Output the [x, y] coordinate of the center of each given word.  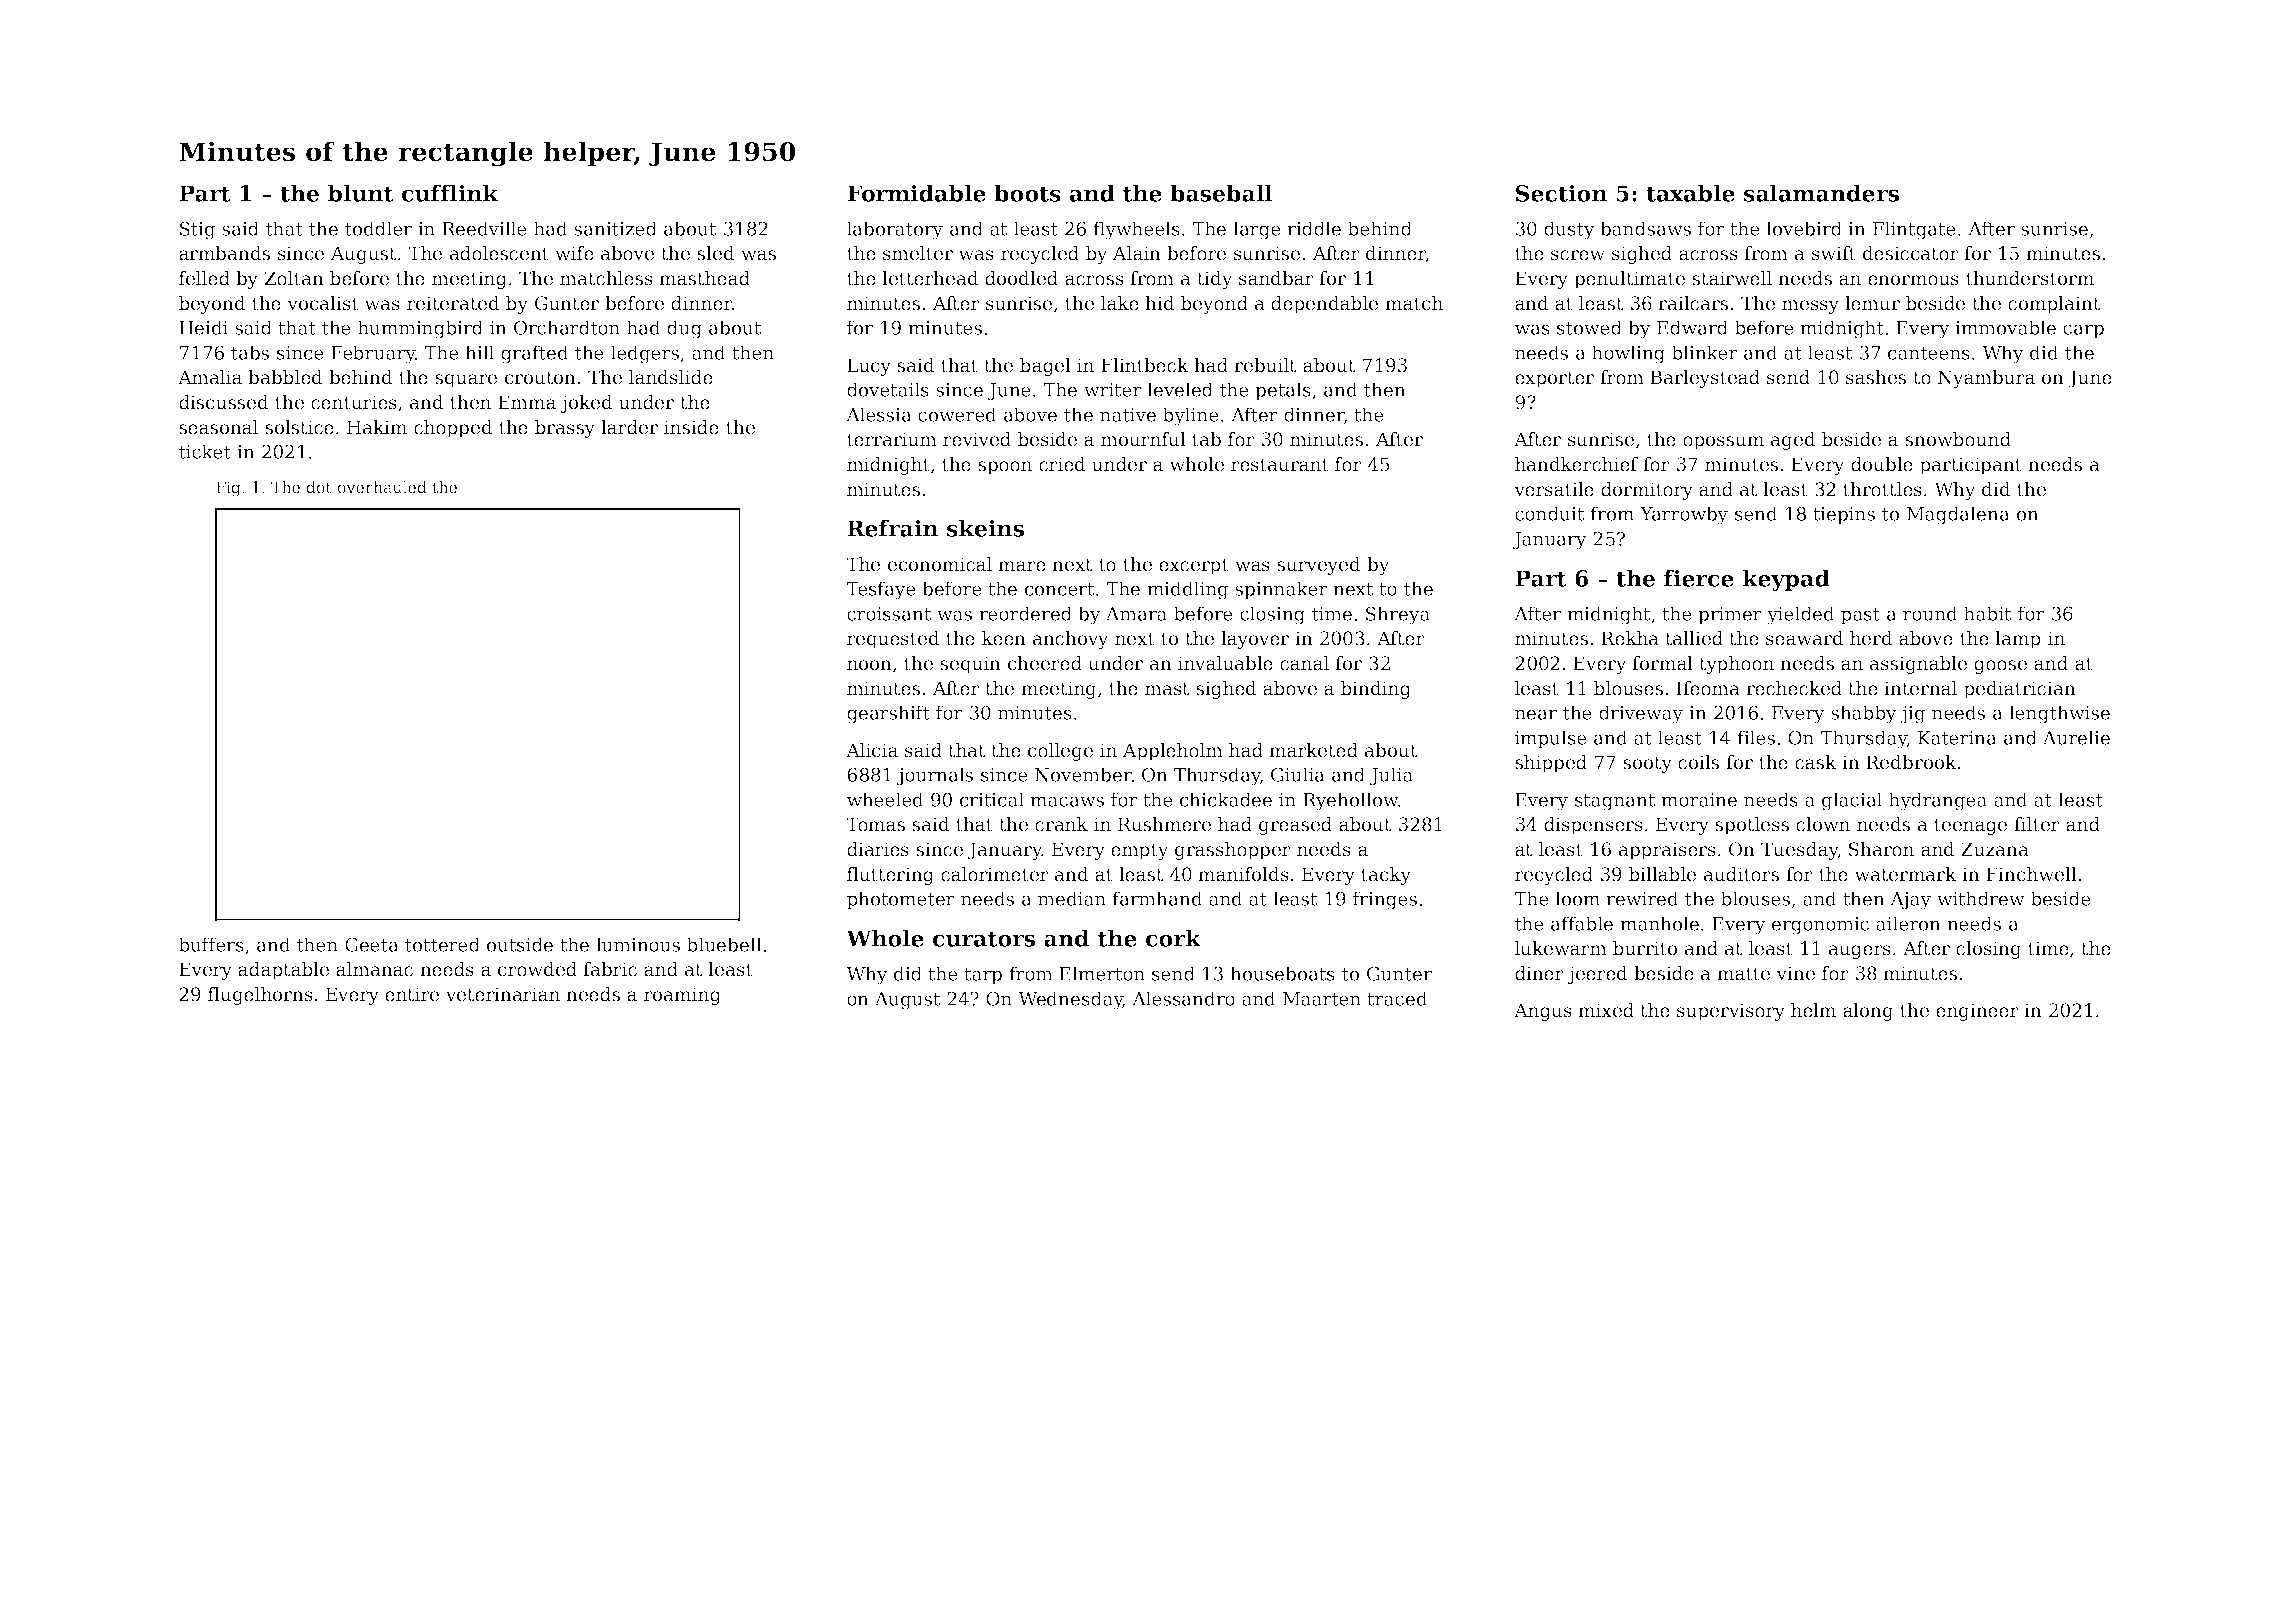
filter [2037, 824]
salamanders [1821, 193]
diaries [878, 849]
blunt [361, 193]
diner [1539, 973]
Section [1561, 193]
